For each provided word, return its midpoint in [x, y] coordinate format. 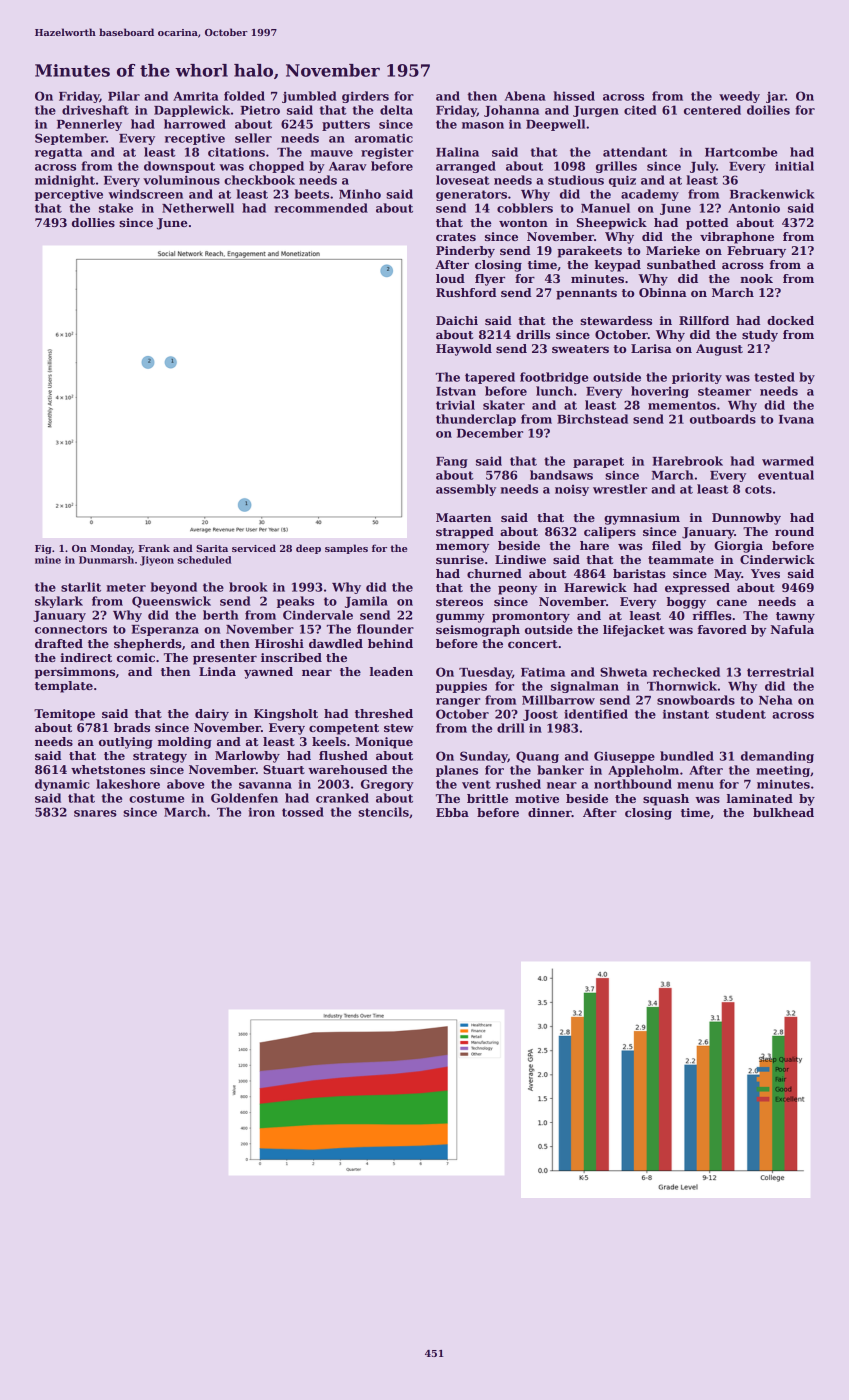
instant [686, 714]
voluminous [181, 180]
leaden [391, 671]
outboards [723, 419]
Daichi [457, 320]
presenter [225, 659]
